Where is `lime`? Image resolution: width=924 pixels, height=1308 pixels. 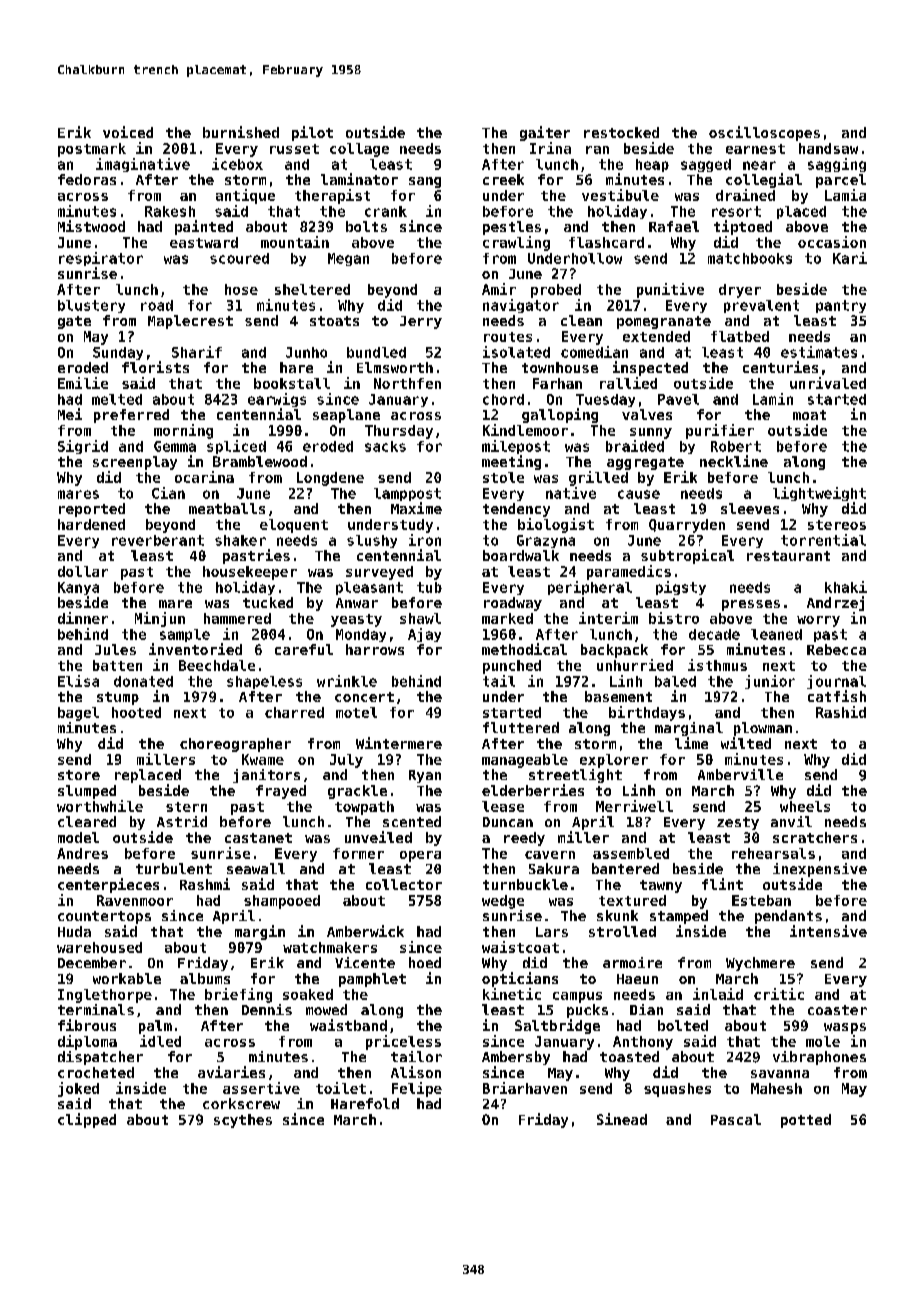 lime is located at coordinates (691, 743).
